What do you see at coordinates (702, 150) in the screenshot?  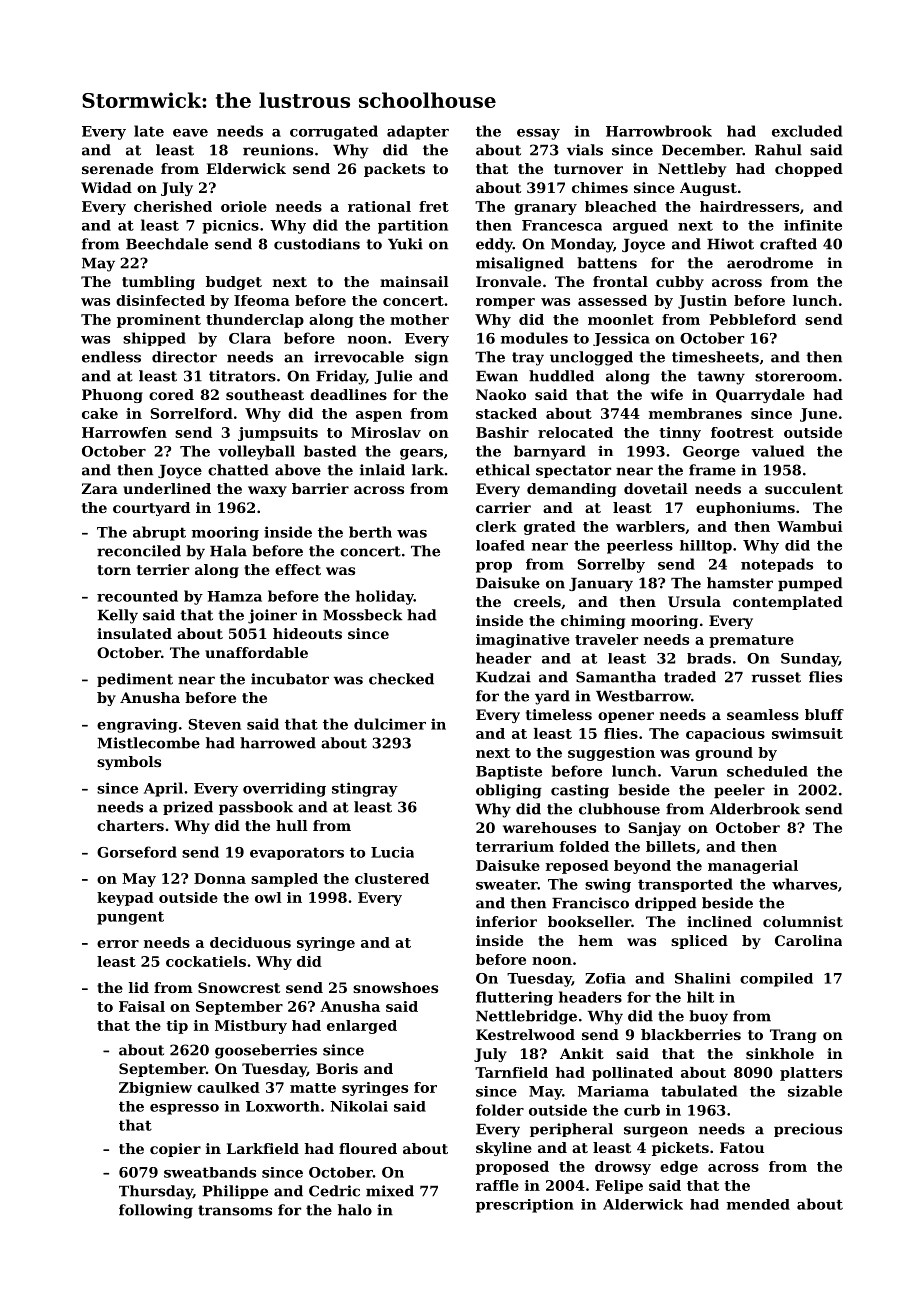 I see `December` at bounding box center [702, 150].
